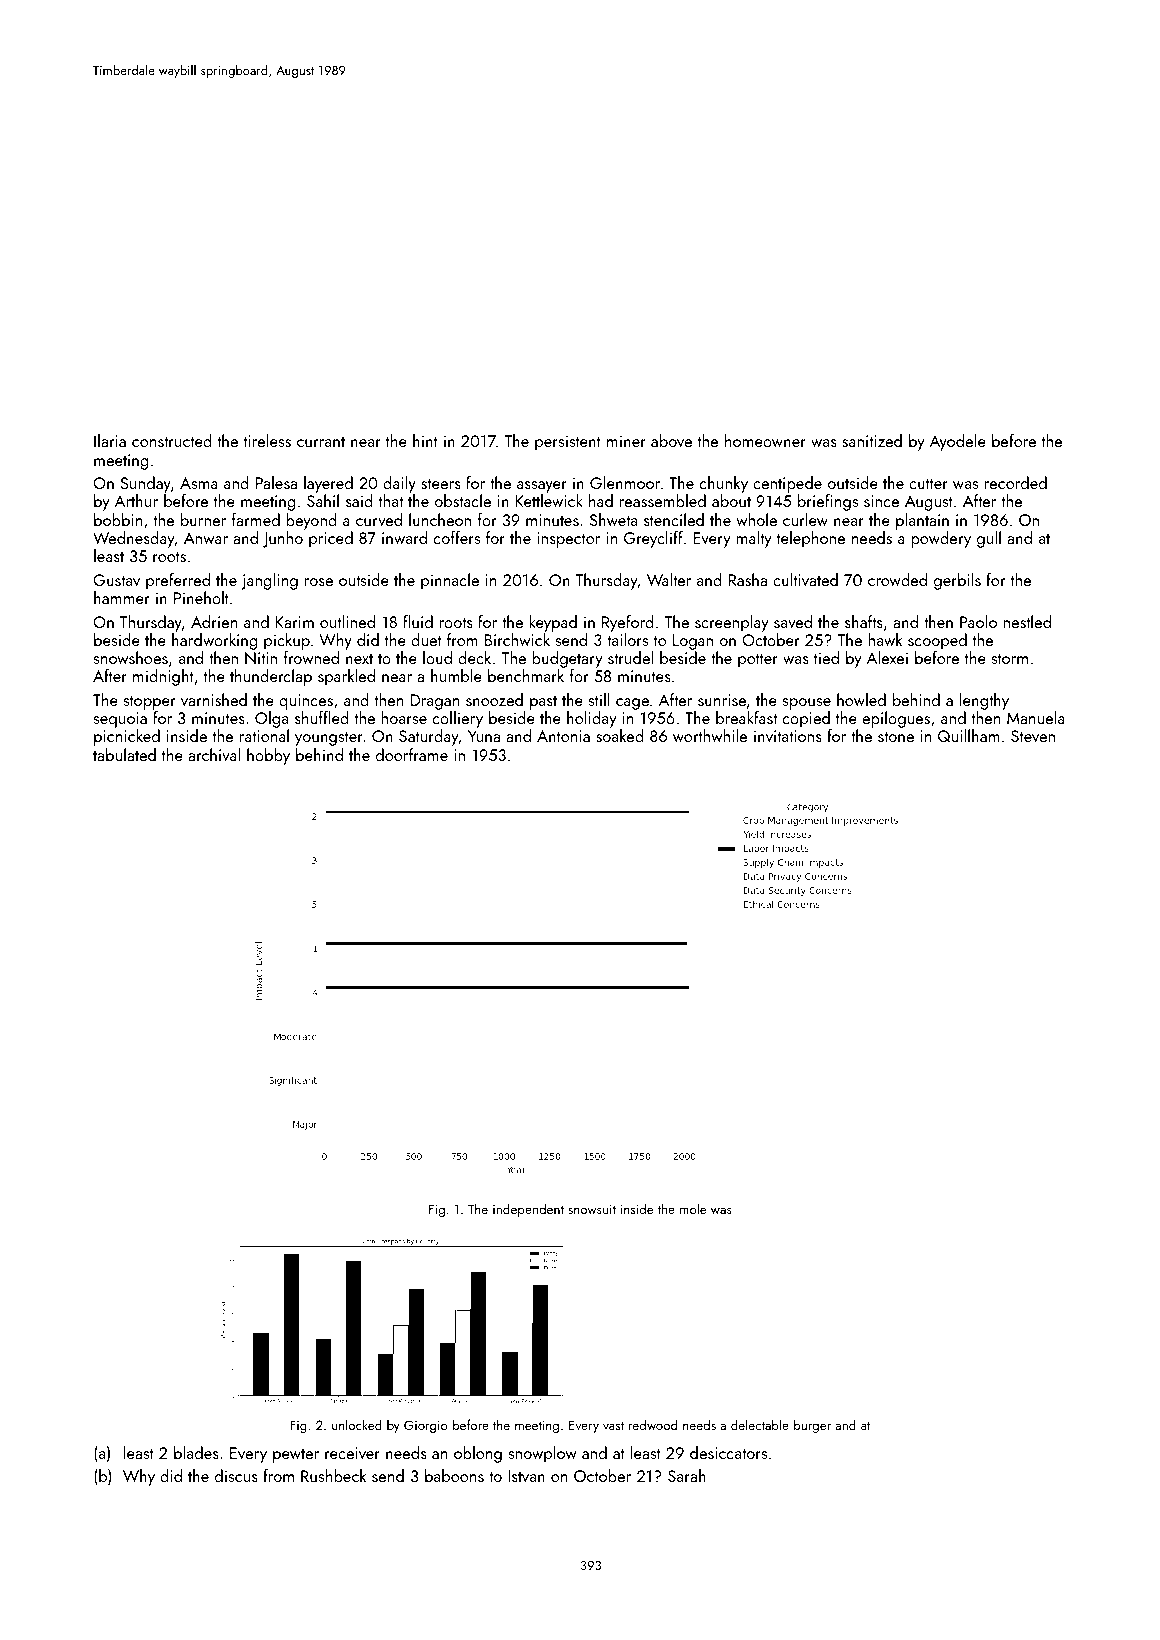 The image size is (1160, 1640). What do you see at coordinates (896, 737) in the page?
I see `stone` at bounding box center [896, 737].
